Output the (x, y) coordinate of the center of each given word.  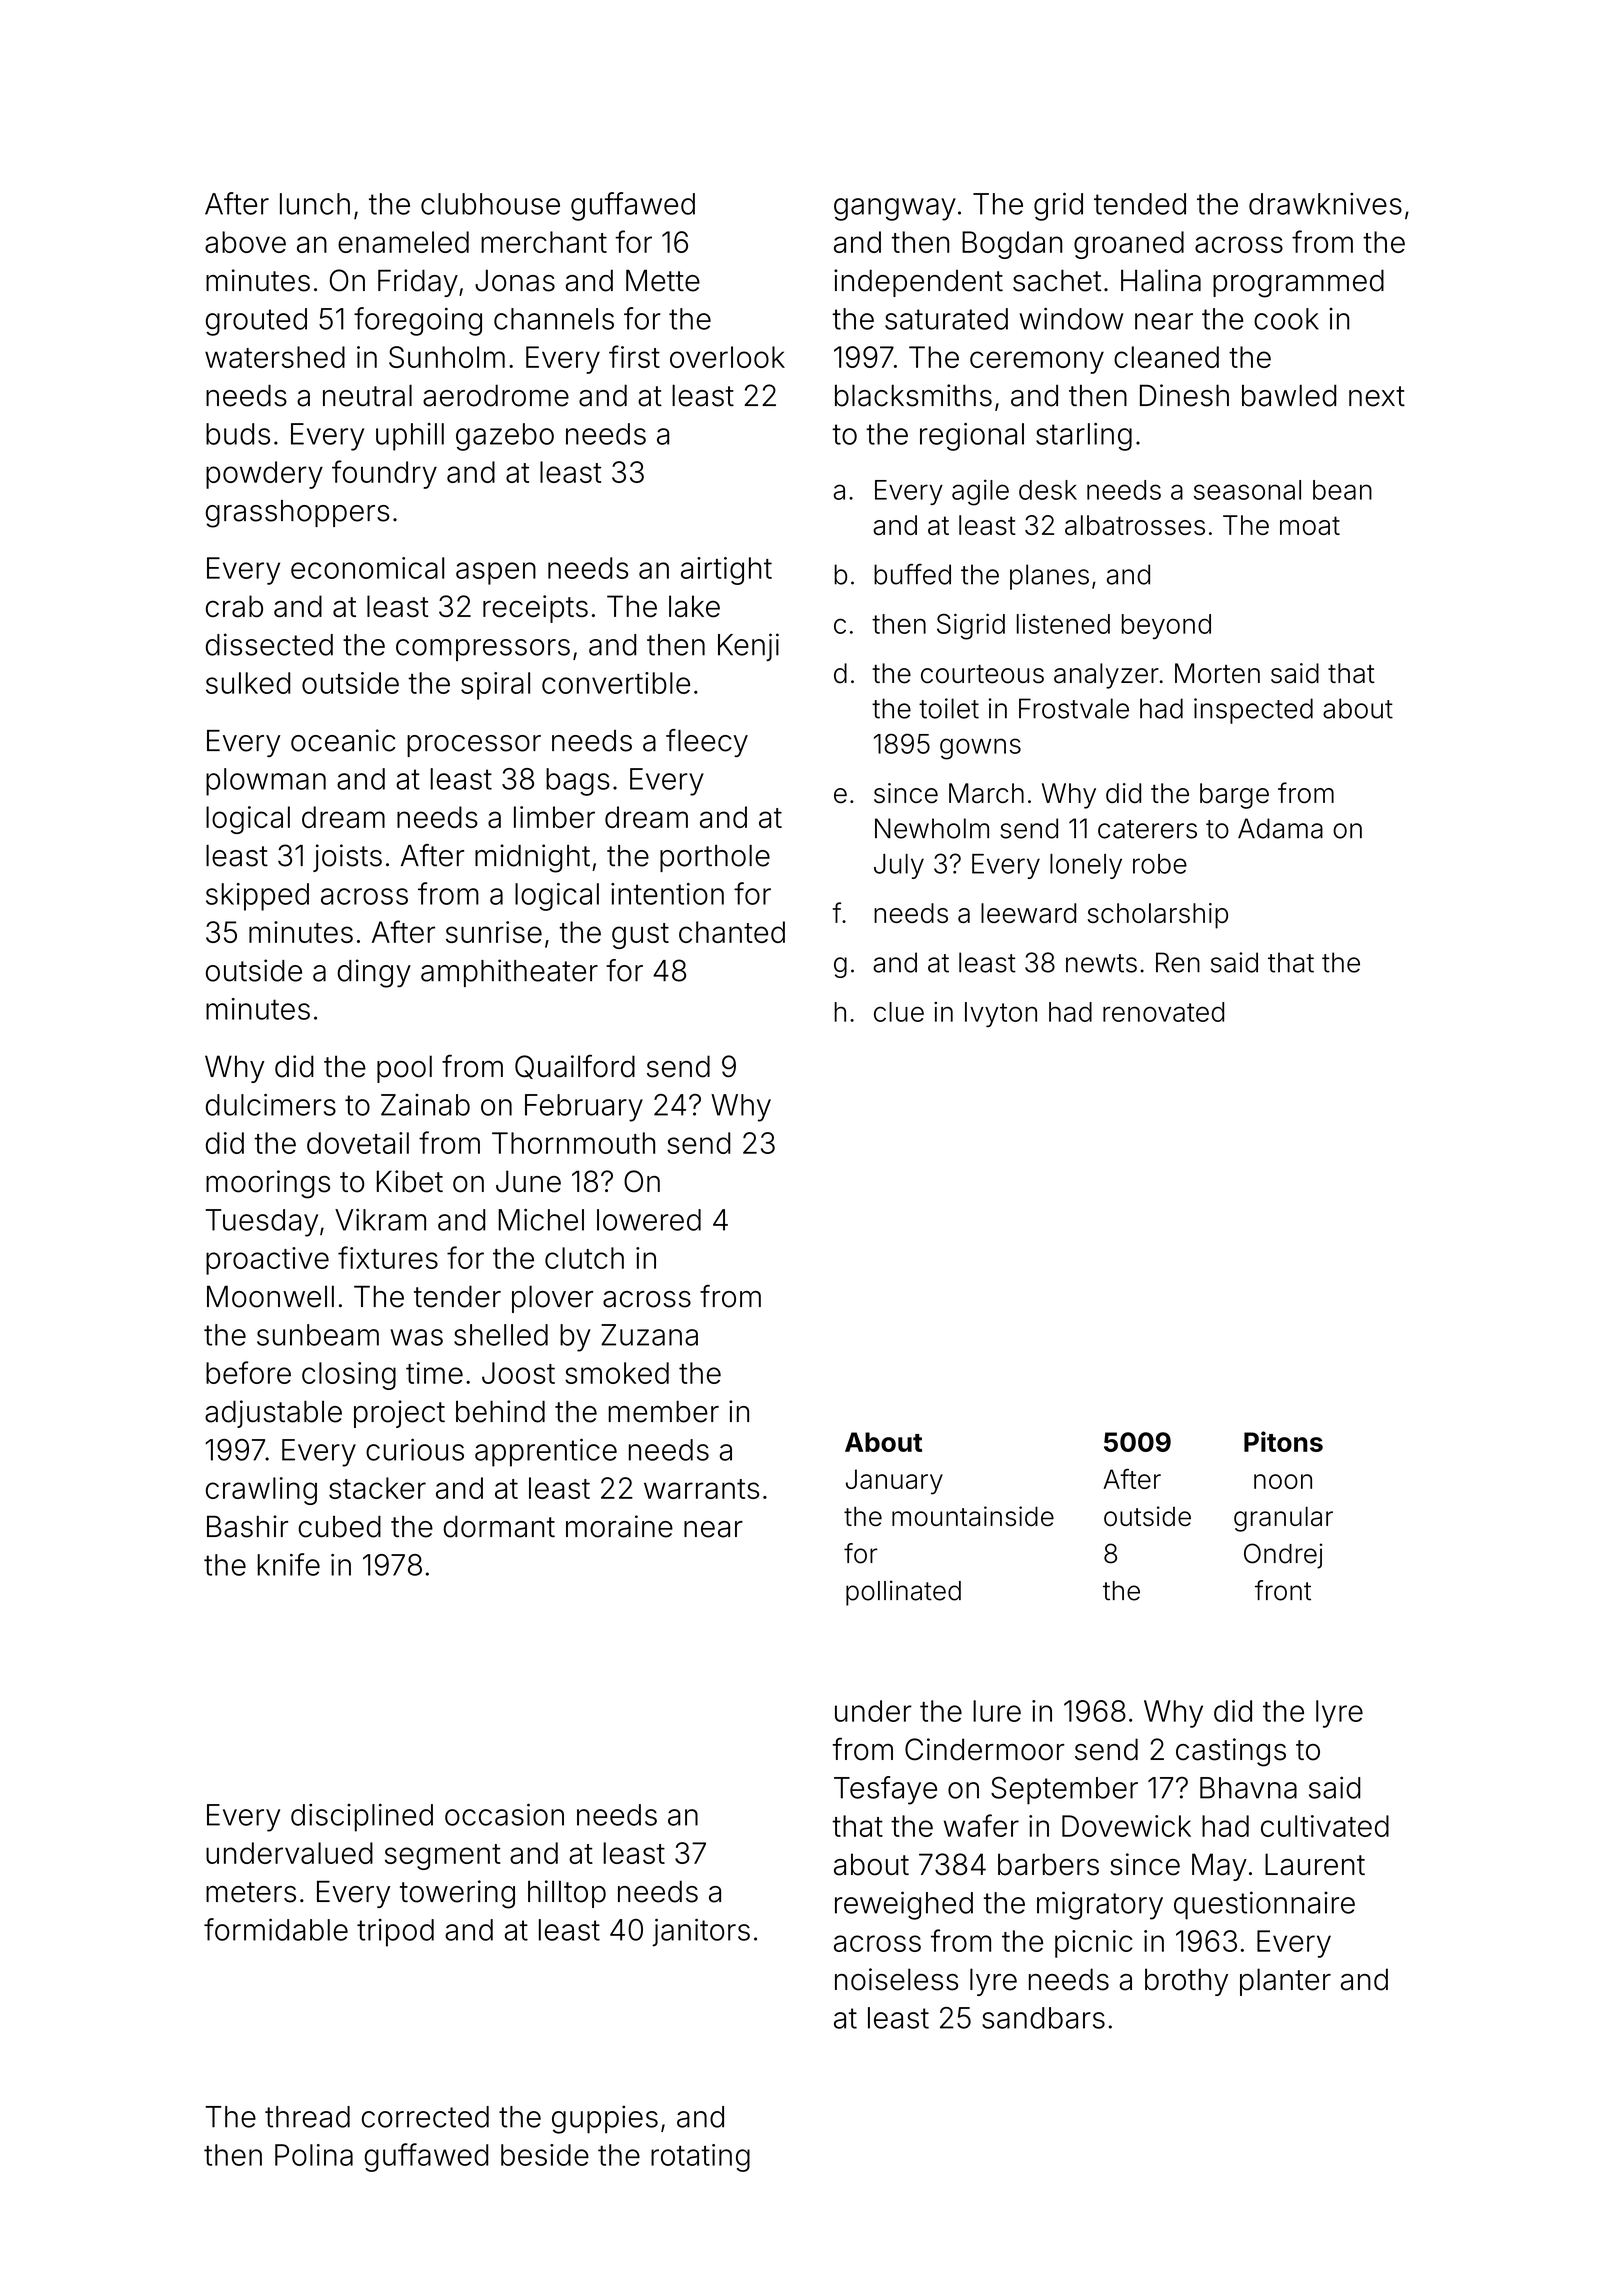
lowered (649, 1220)
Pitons (1283, 1441)
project (399, 1414)
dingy (374, 973)
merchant (544, 242)
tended (1140, 204)
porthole (715, 858)
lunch (315, 204)
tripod (395, 1933)
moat (1310, 525)
